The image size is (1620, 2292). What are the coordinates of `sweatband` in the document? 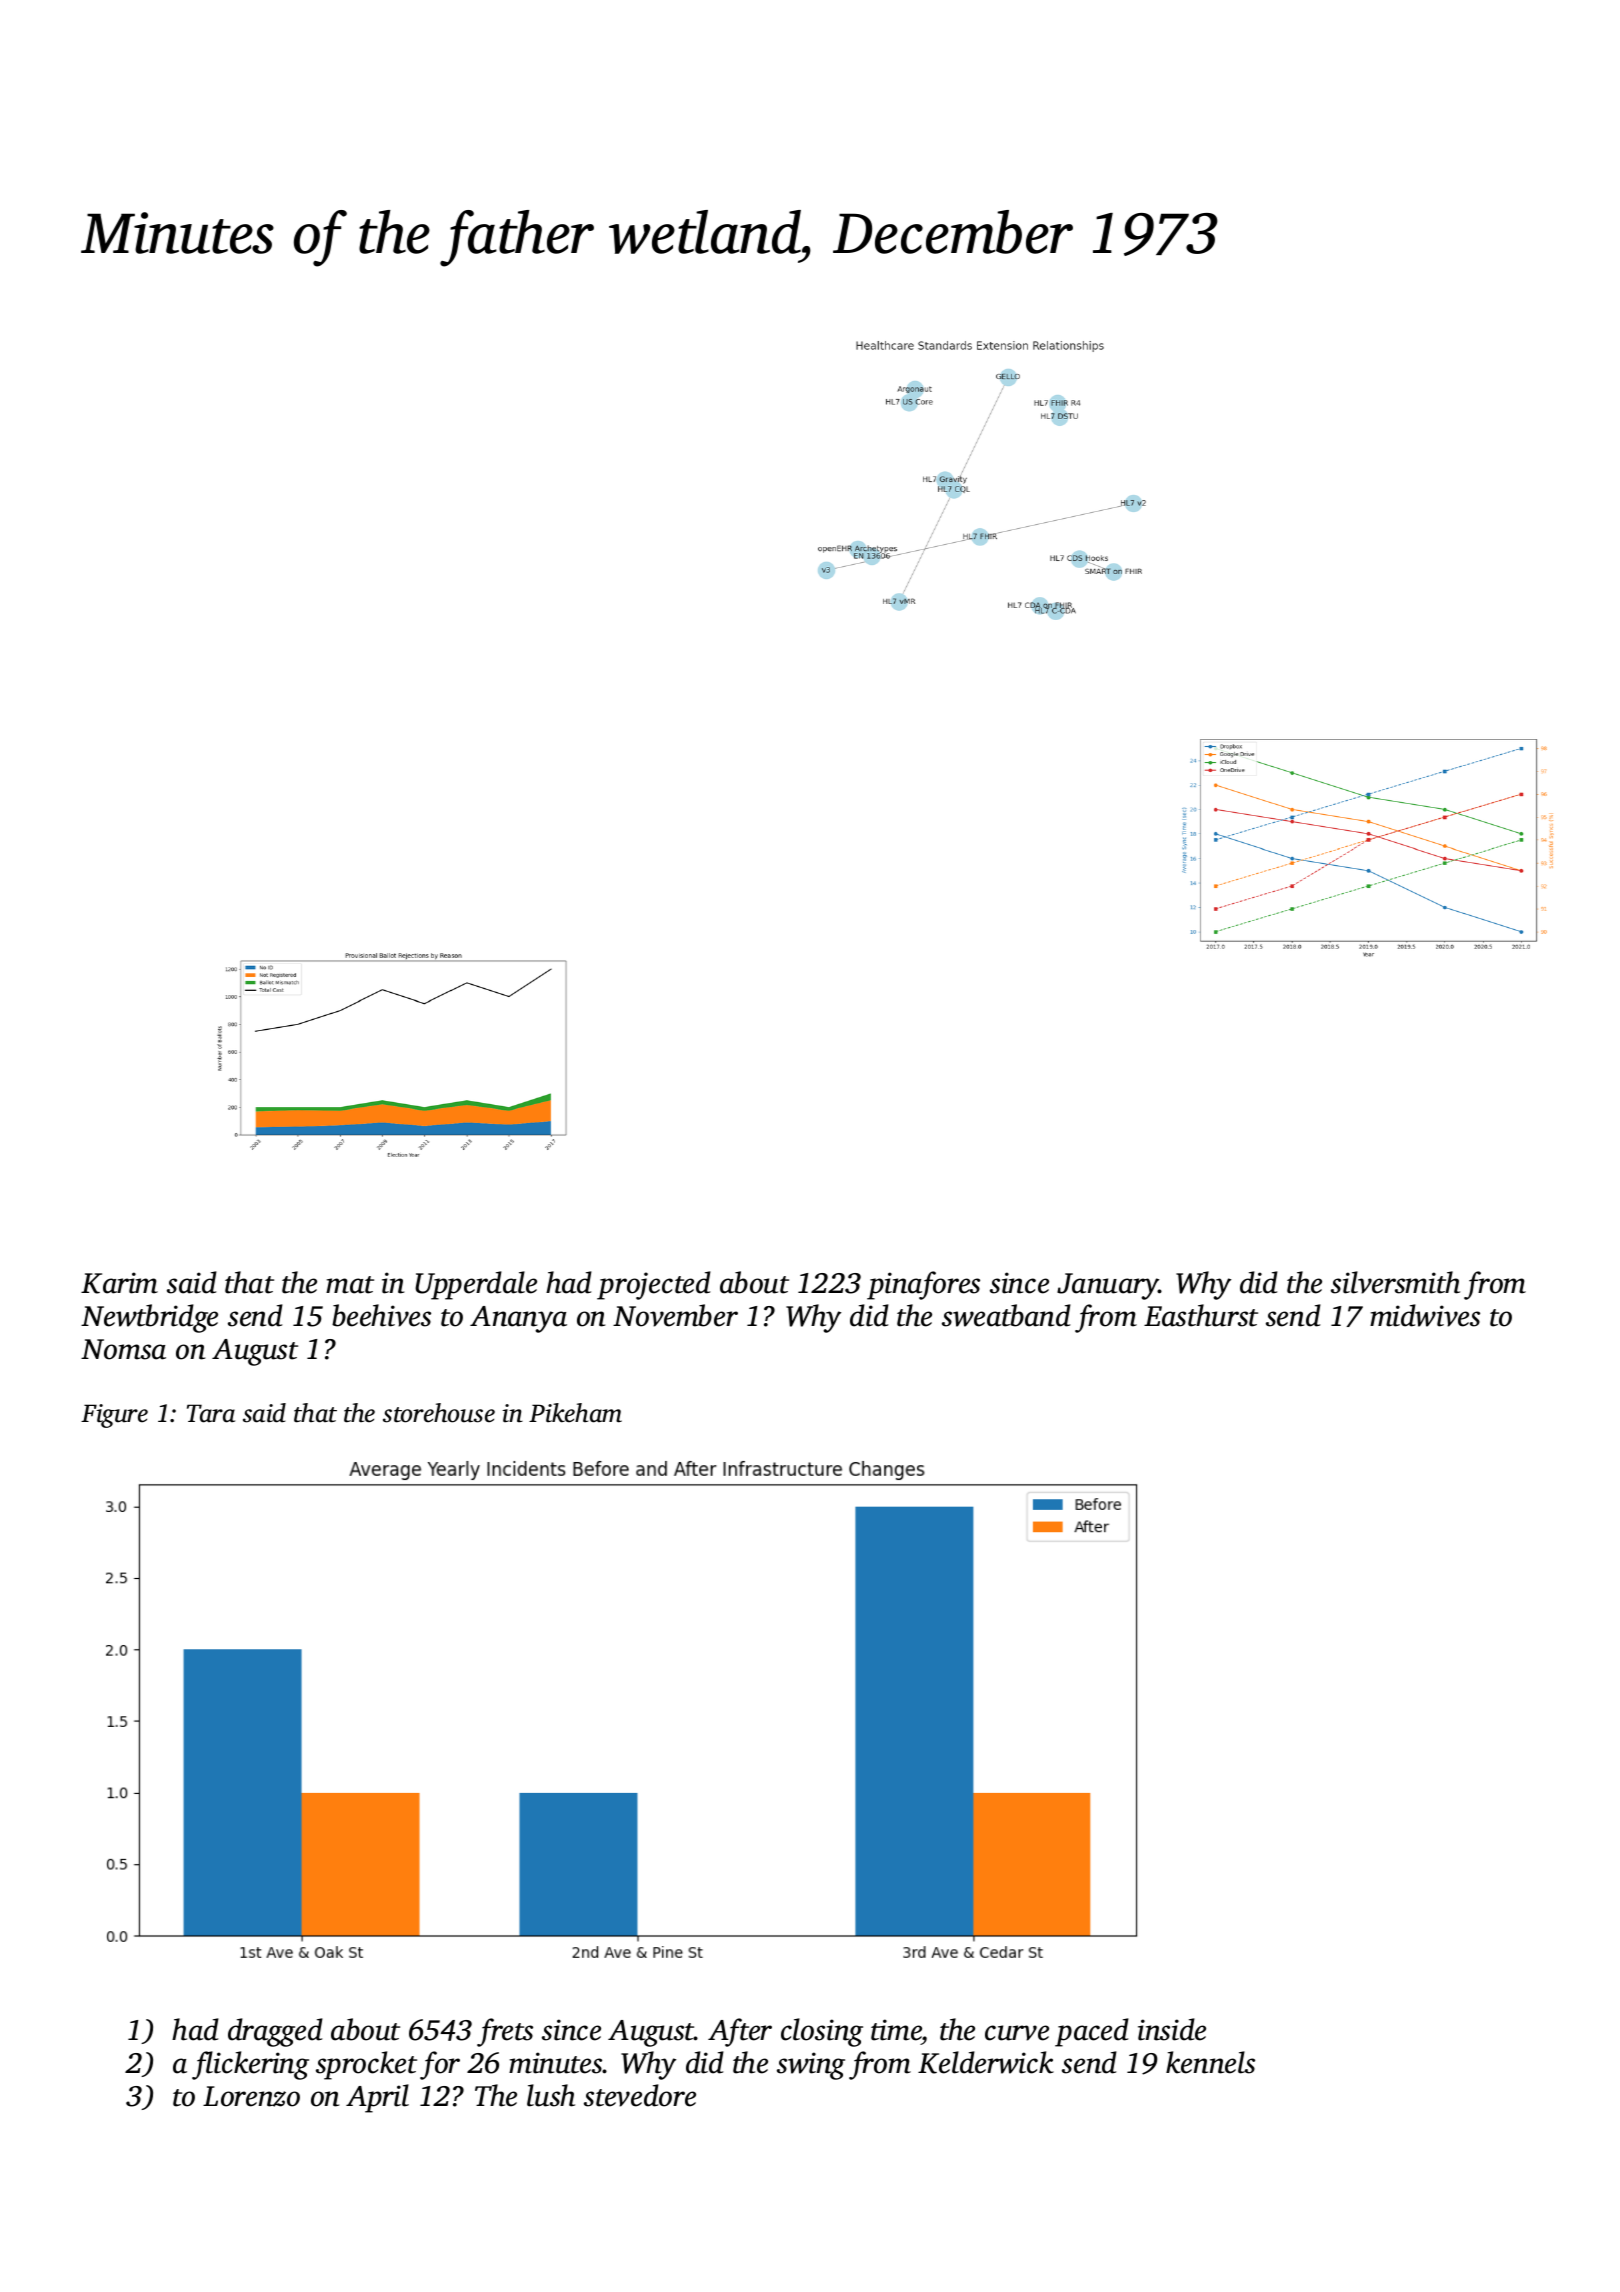 It's located at (1006, 1315).
